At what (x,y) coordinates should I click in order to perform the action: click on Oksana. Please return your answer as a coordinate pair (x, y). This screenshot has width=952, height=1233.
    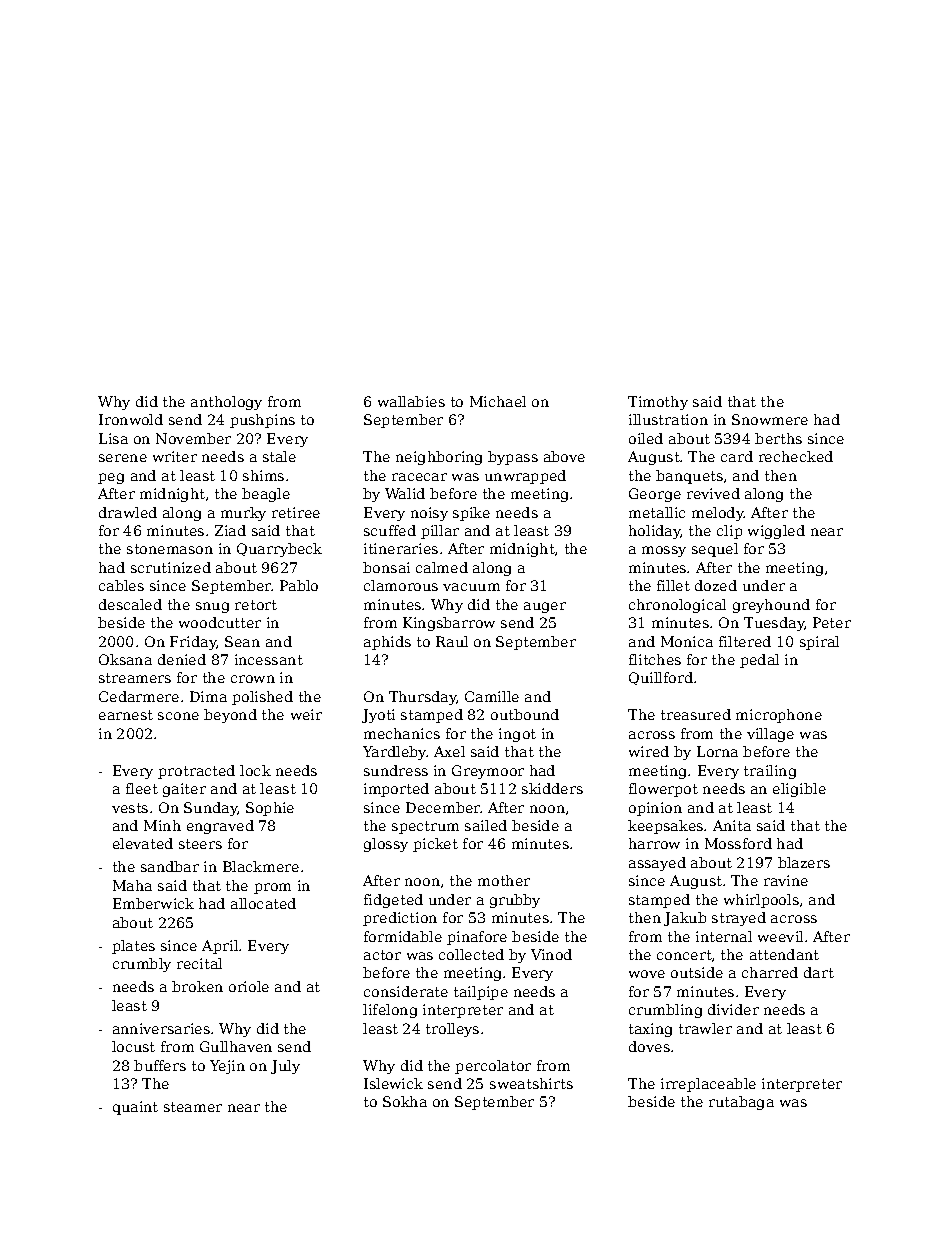
    Looking at the image, I should click on (125, 659).
